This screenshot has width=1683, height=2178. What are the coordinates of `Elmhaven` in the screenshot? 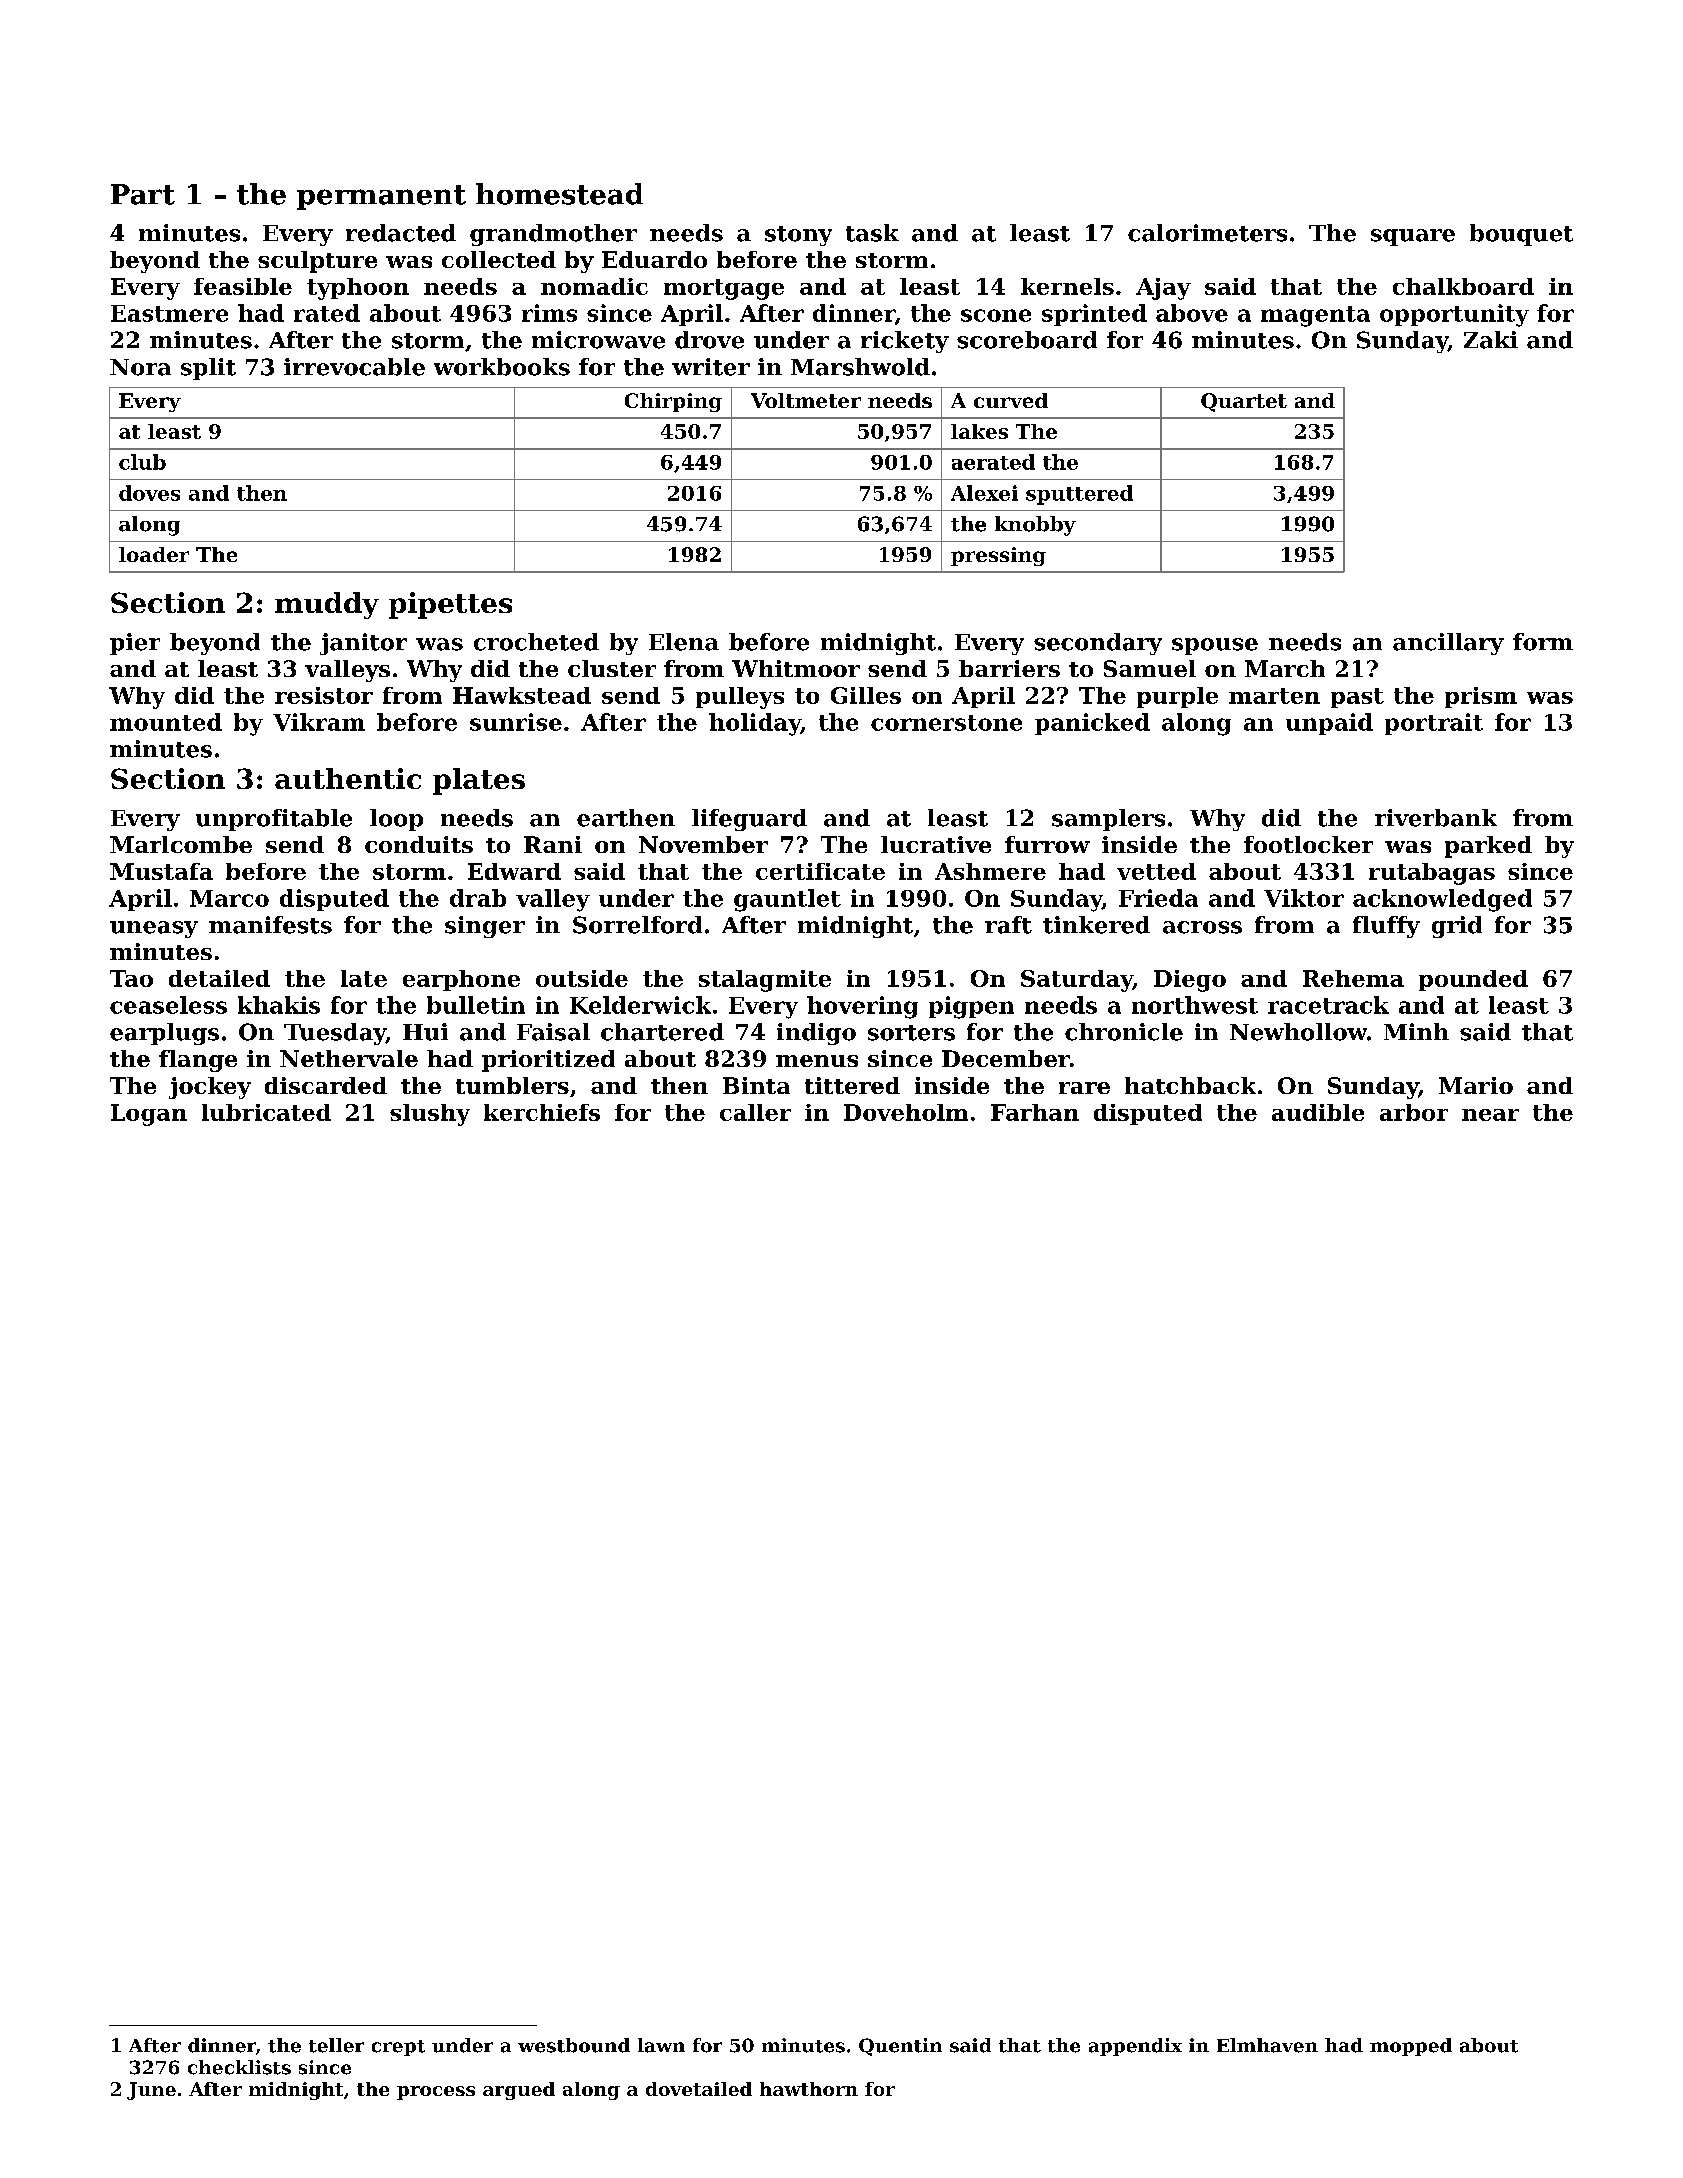 It's located at (1267, 2045).
